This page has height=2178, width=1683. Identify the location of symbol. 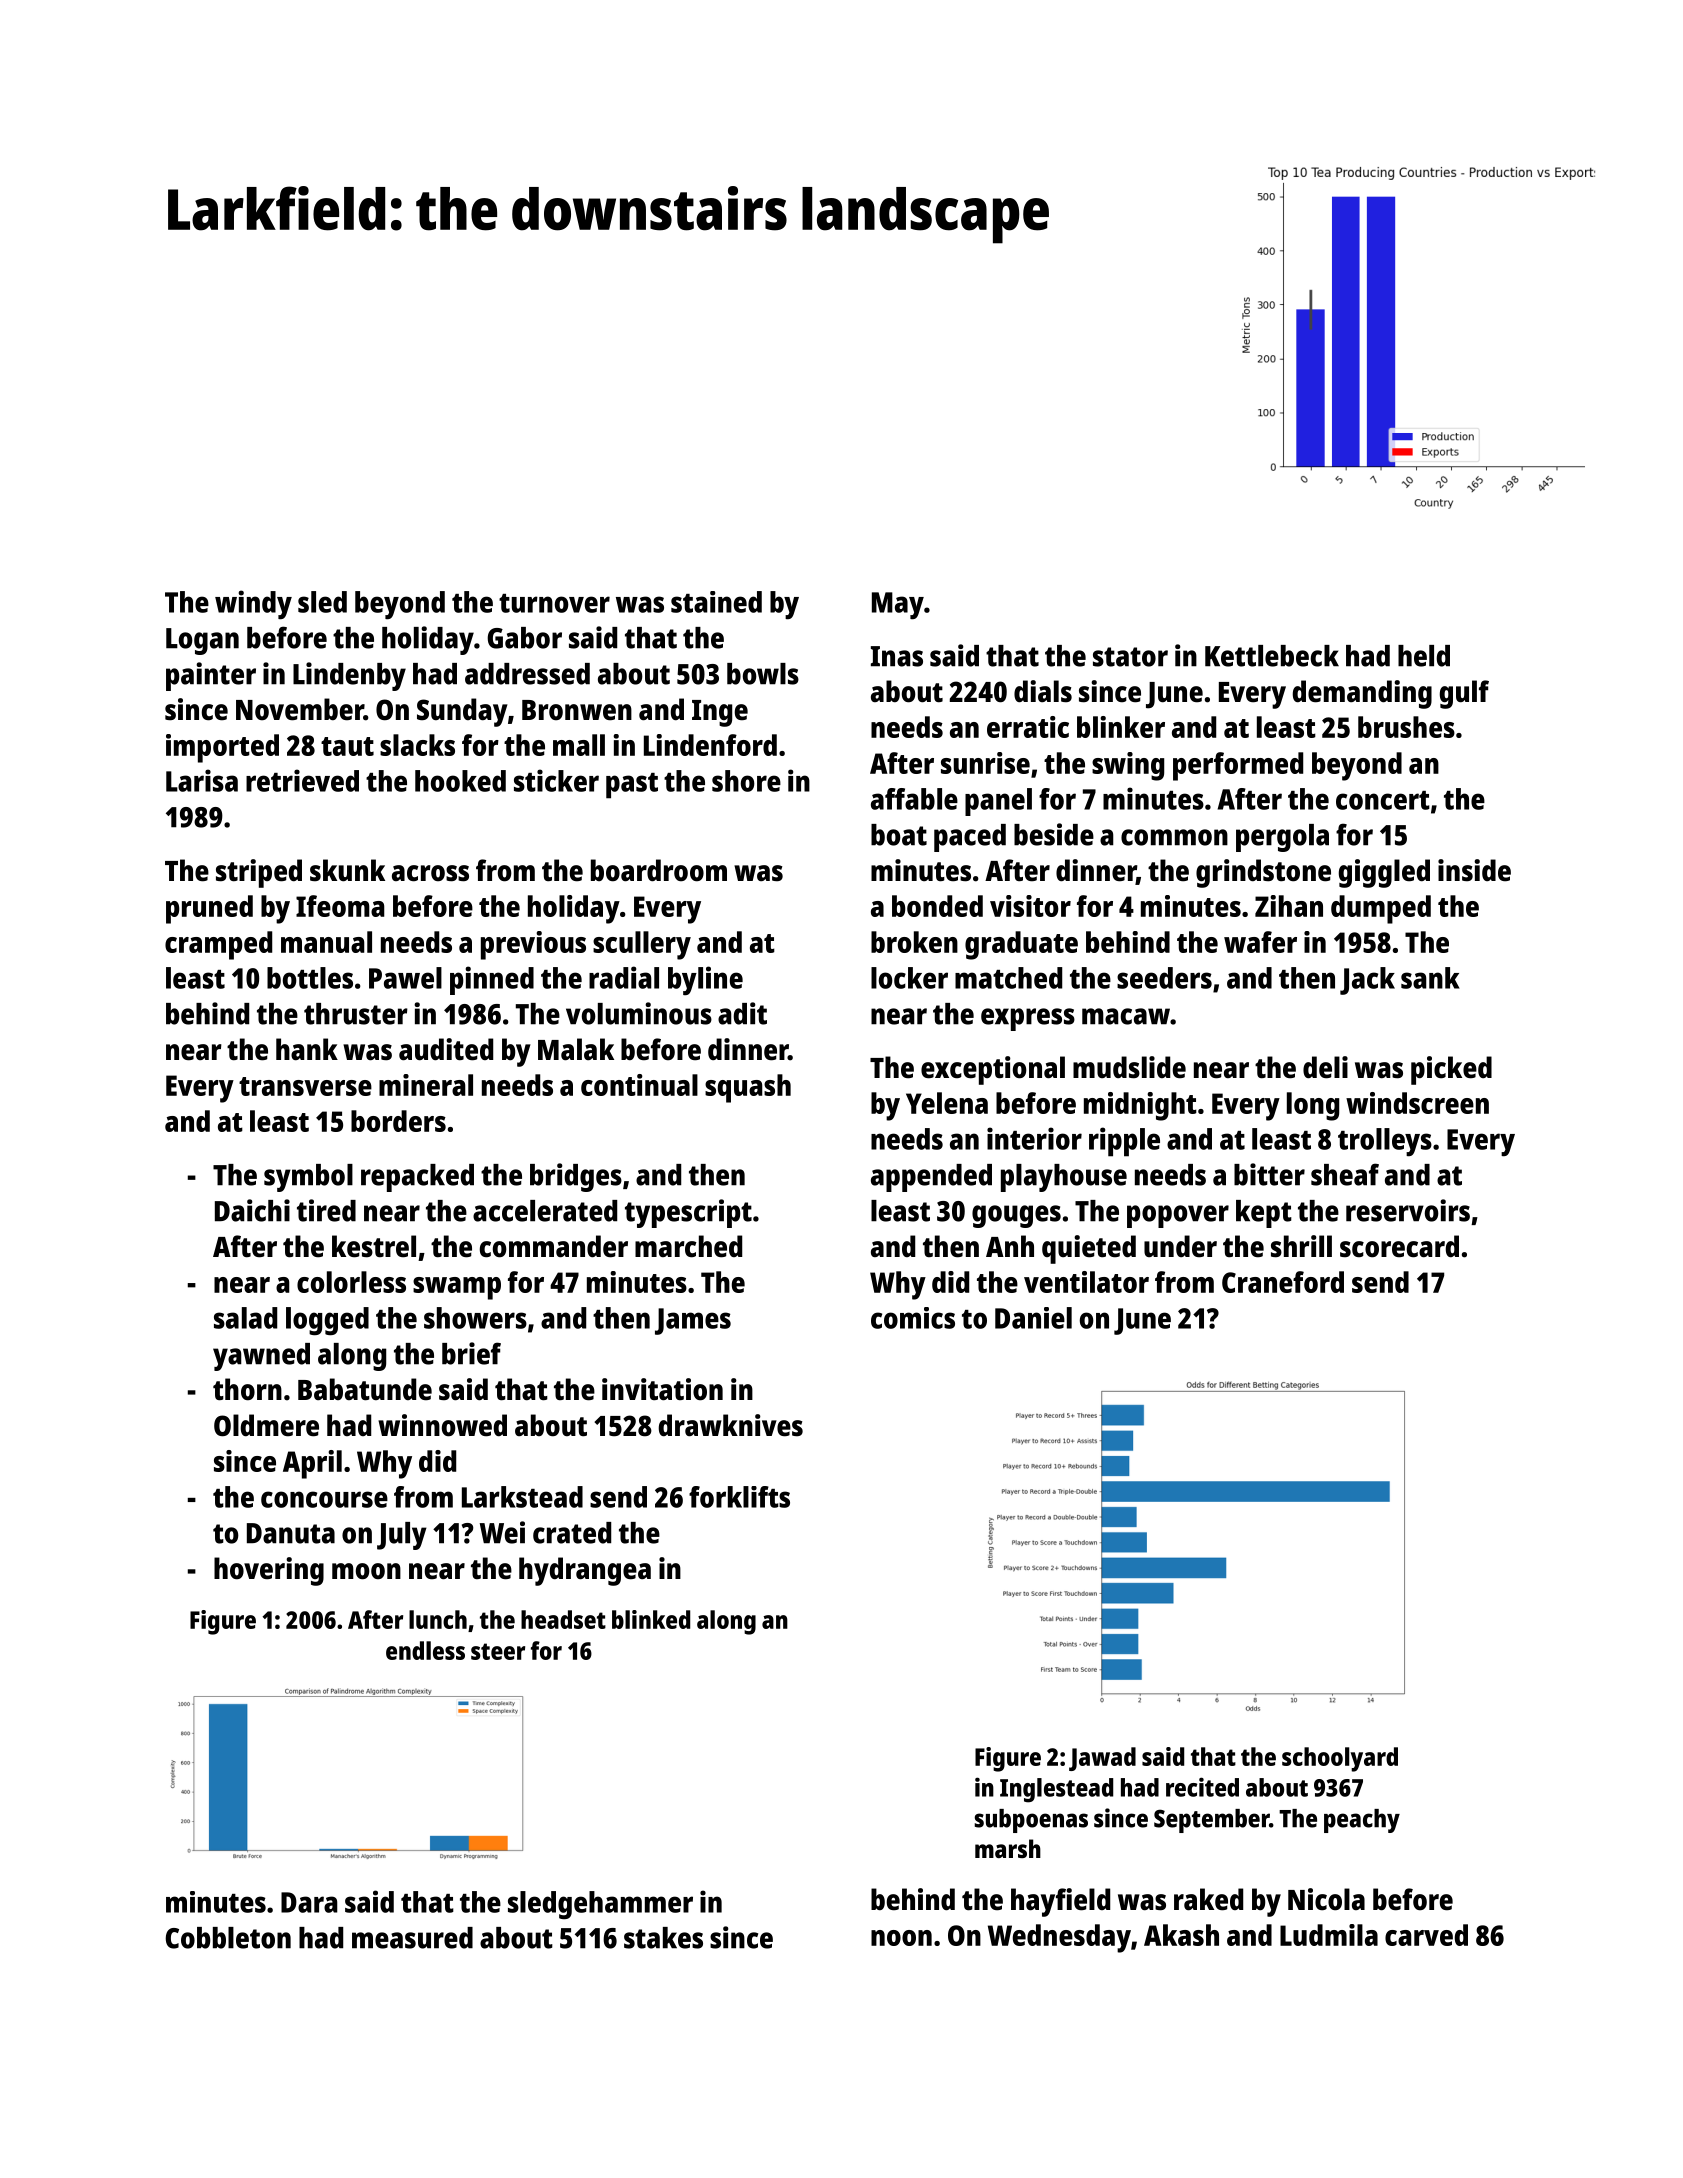
(308, 1178).
